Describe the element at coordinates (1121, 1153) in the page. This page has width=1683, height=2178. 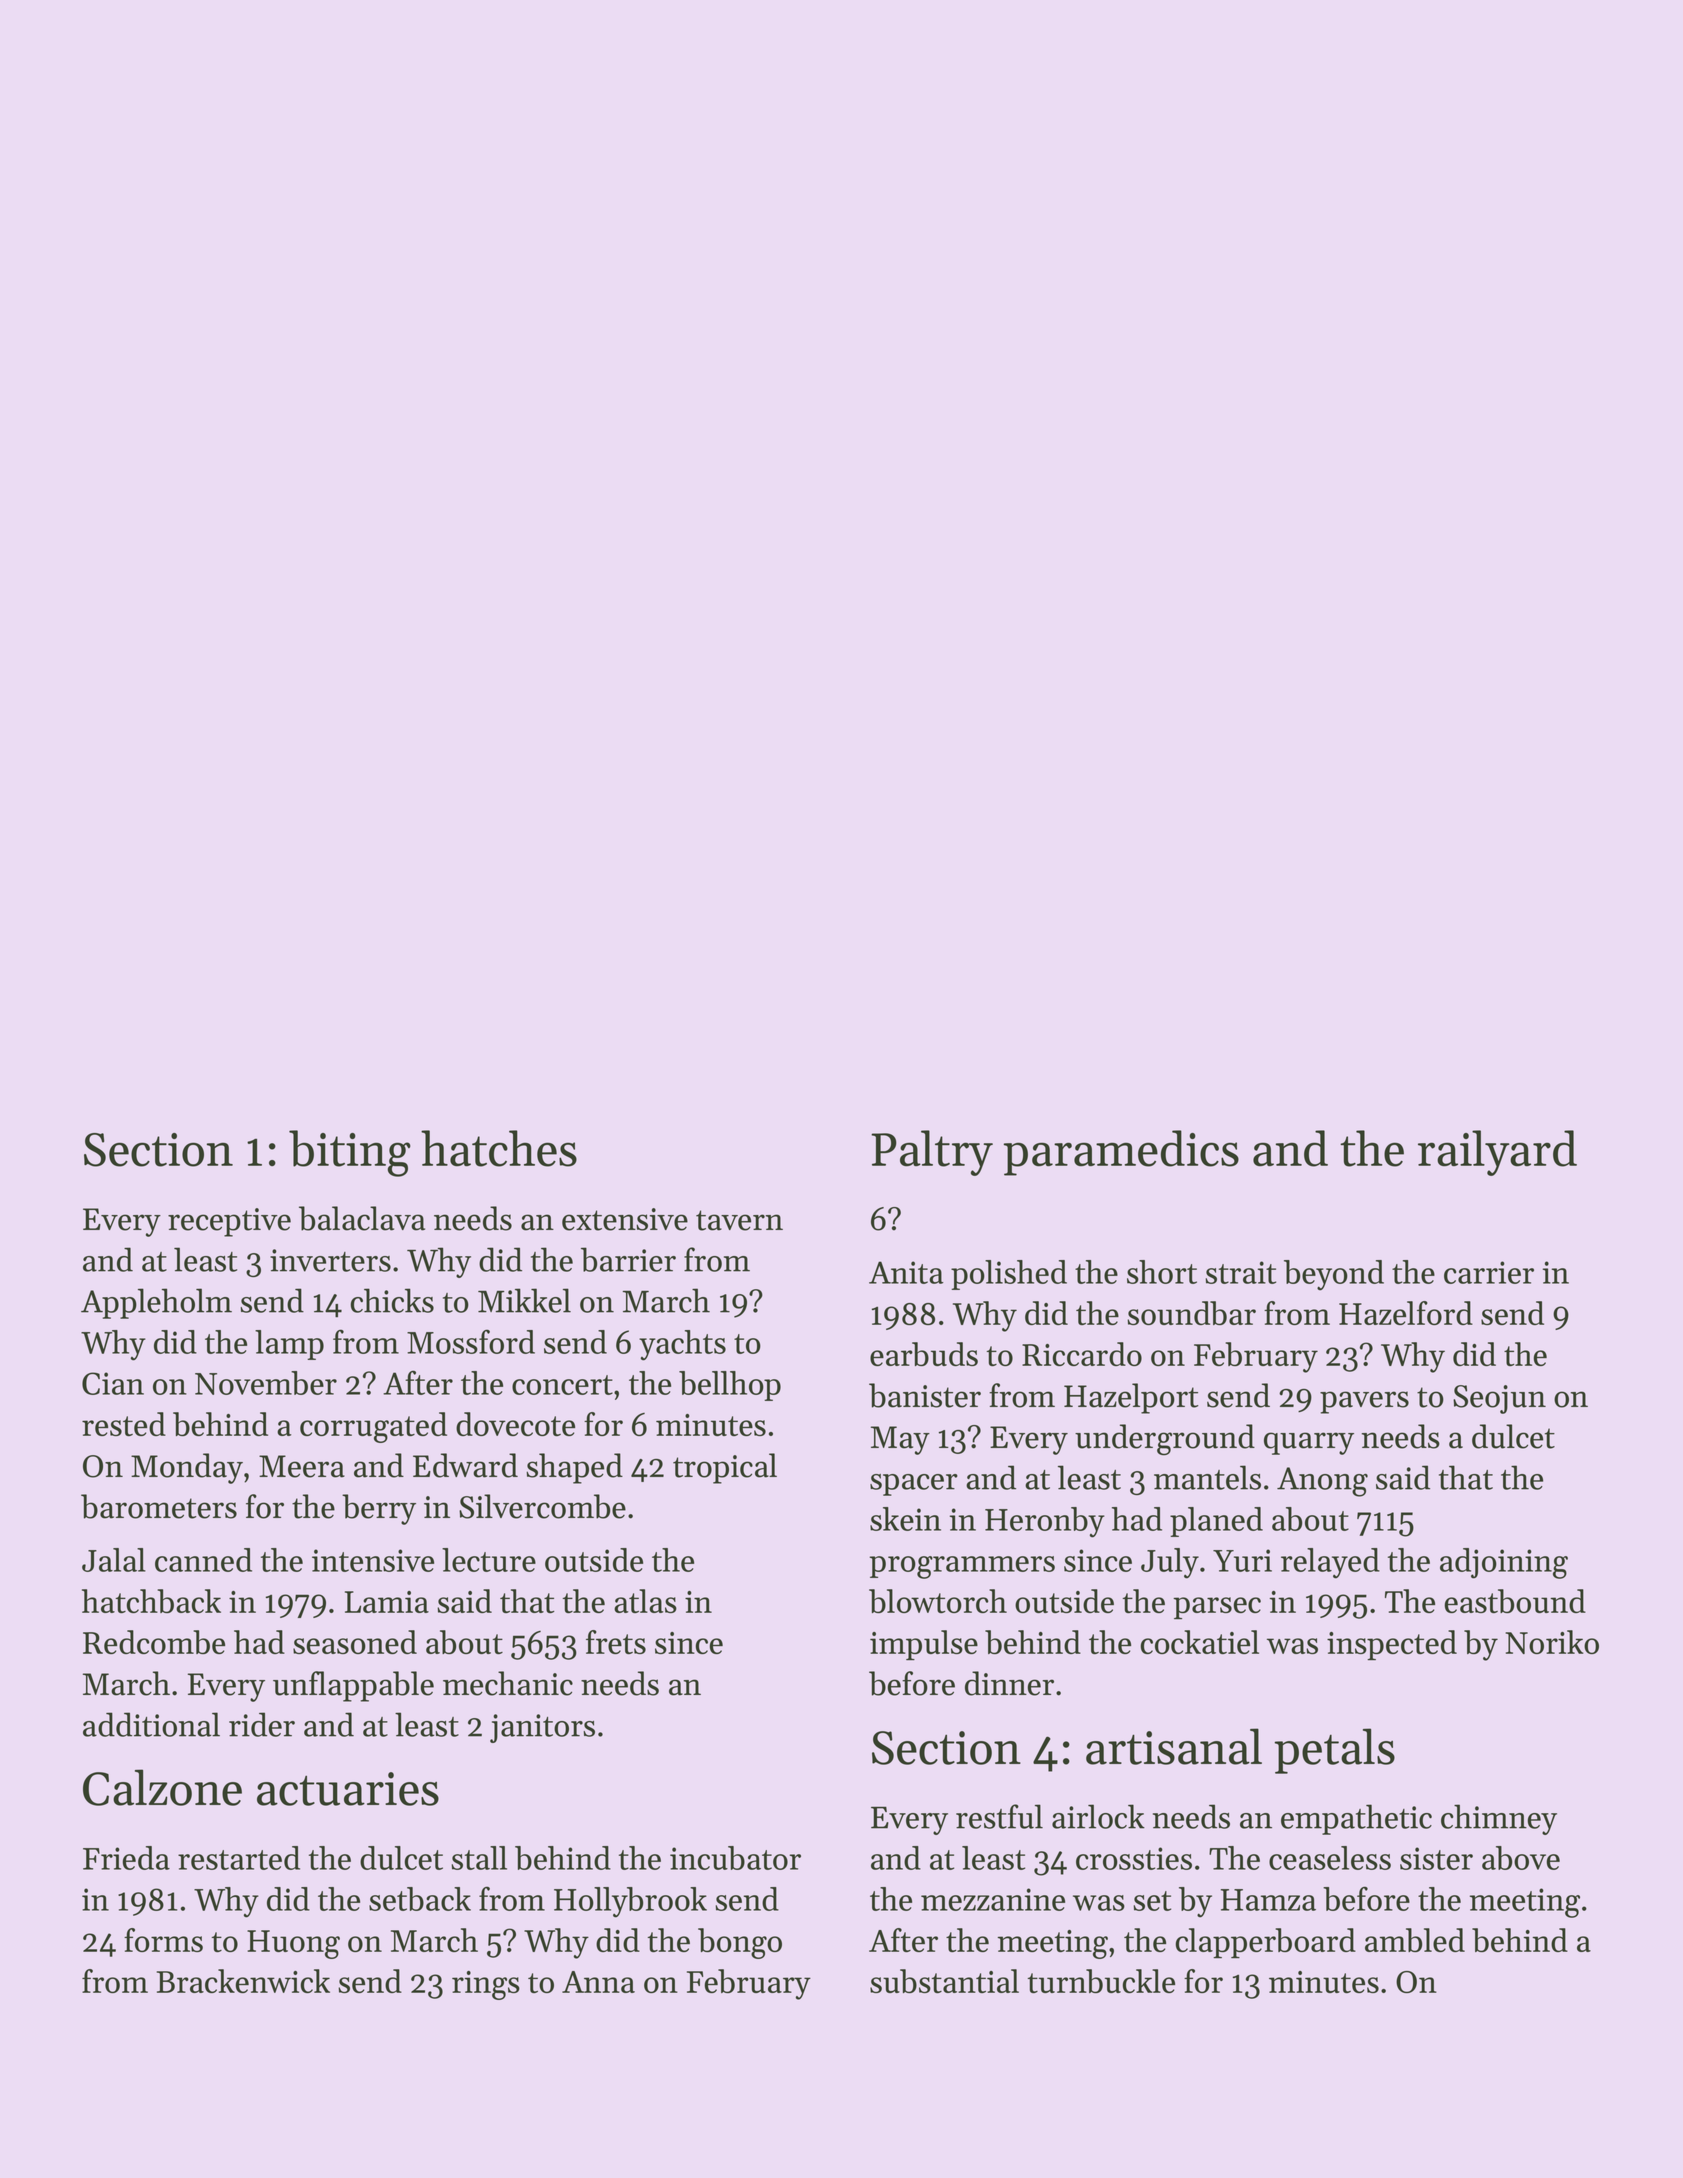
I see `paramedics` at that location.
